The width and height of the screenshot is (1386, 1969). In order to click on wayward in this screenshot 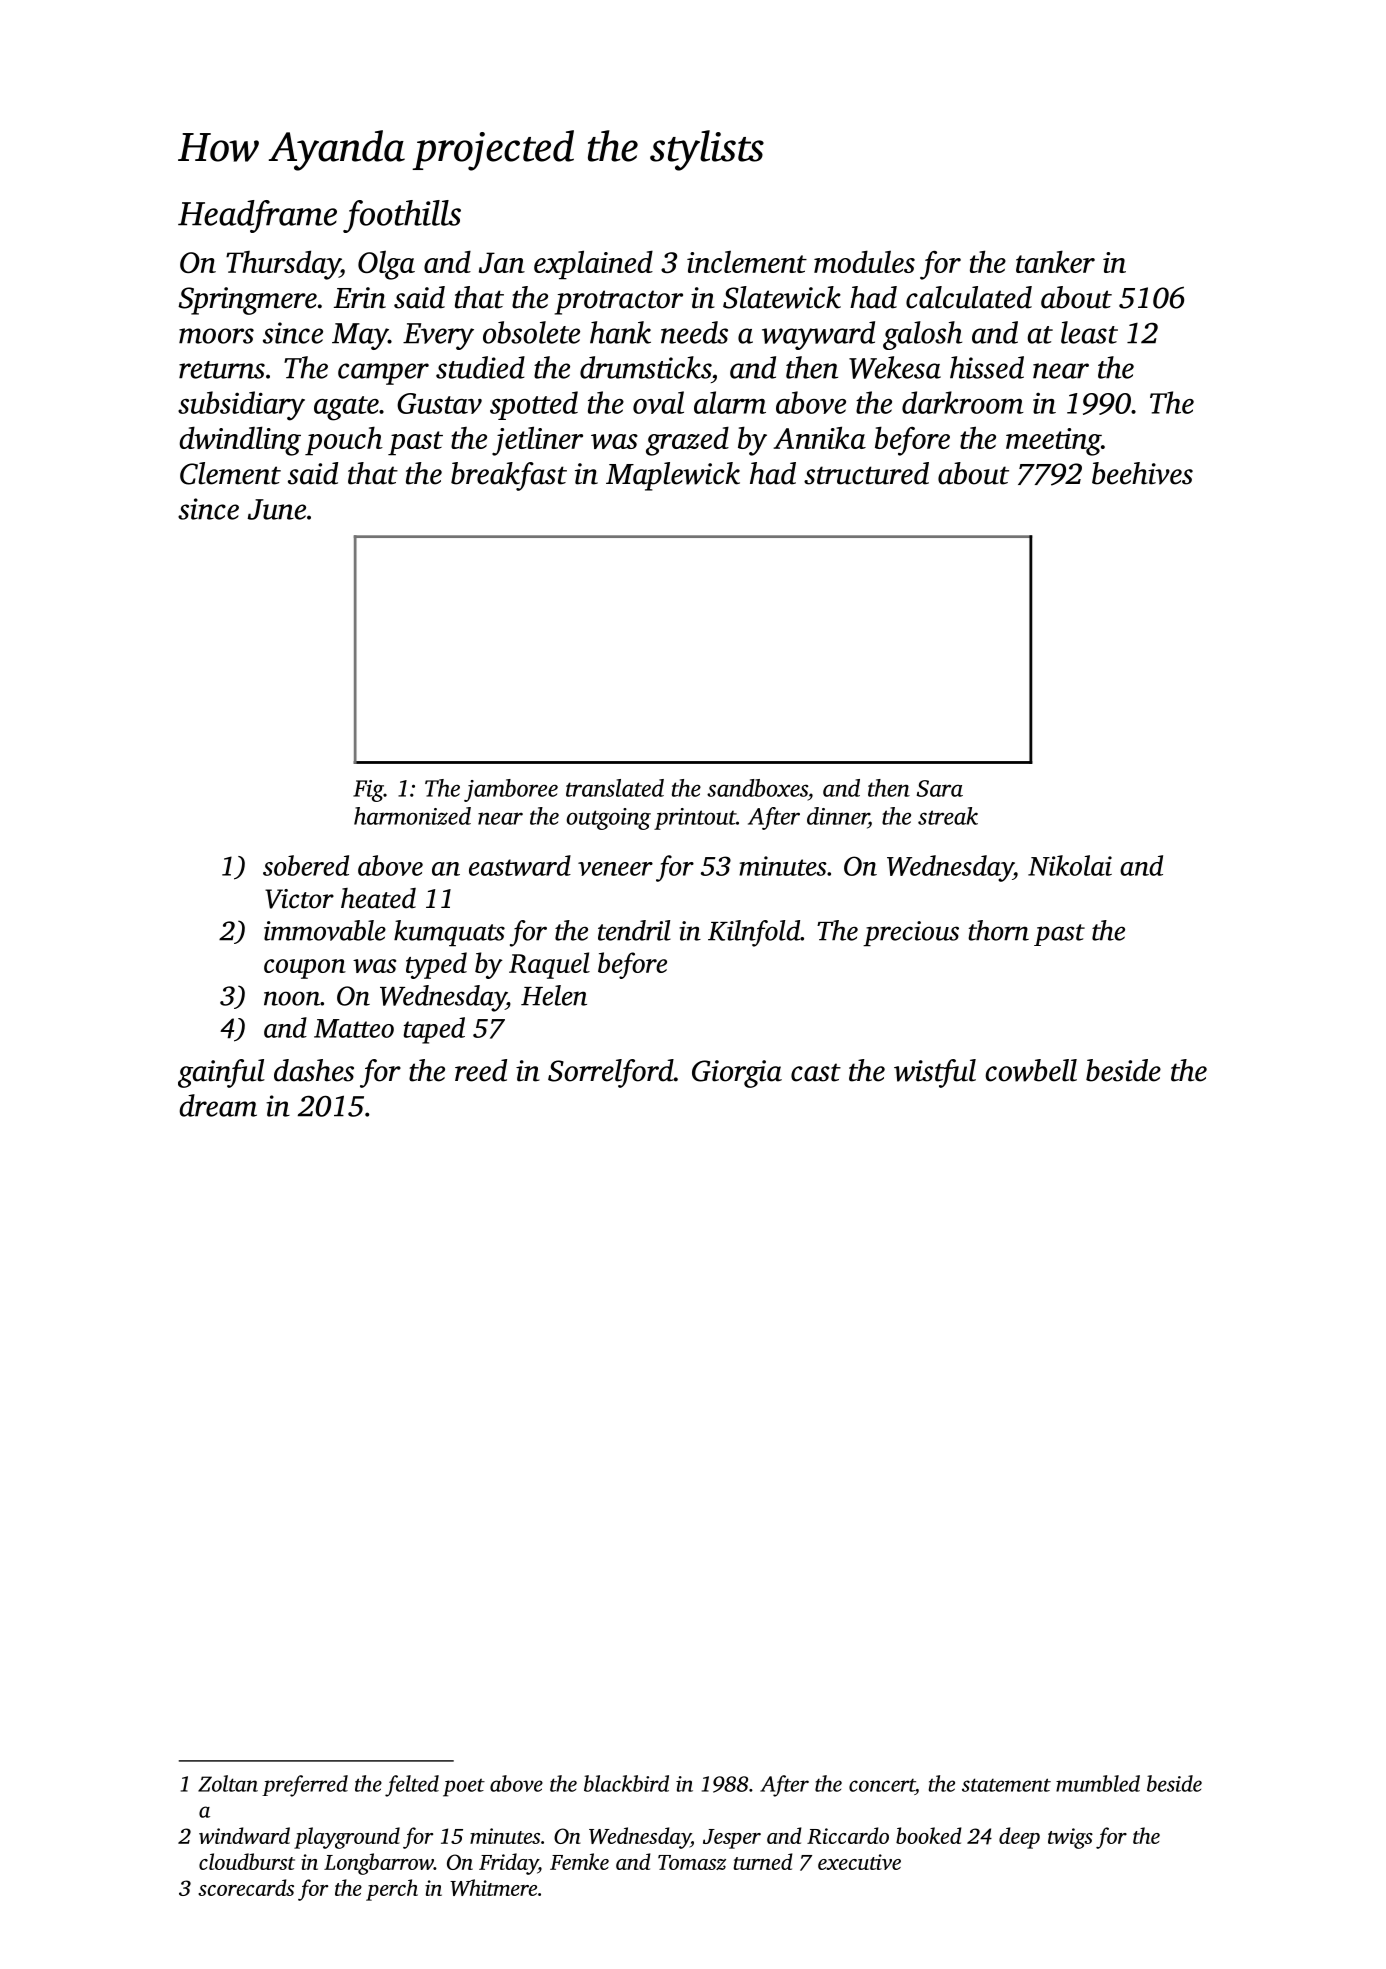, I will do `click(818, 335)`.
